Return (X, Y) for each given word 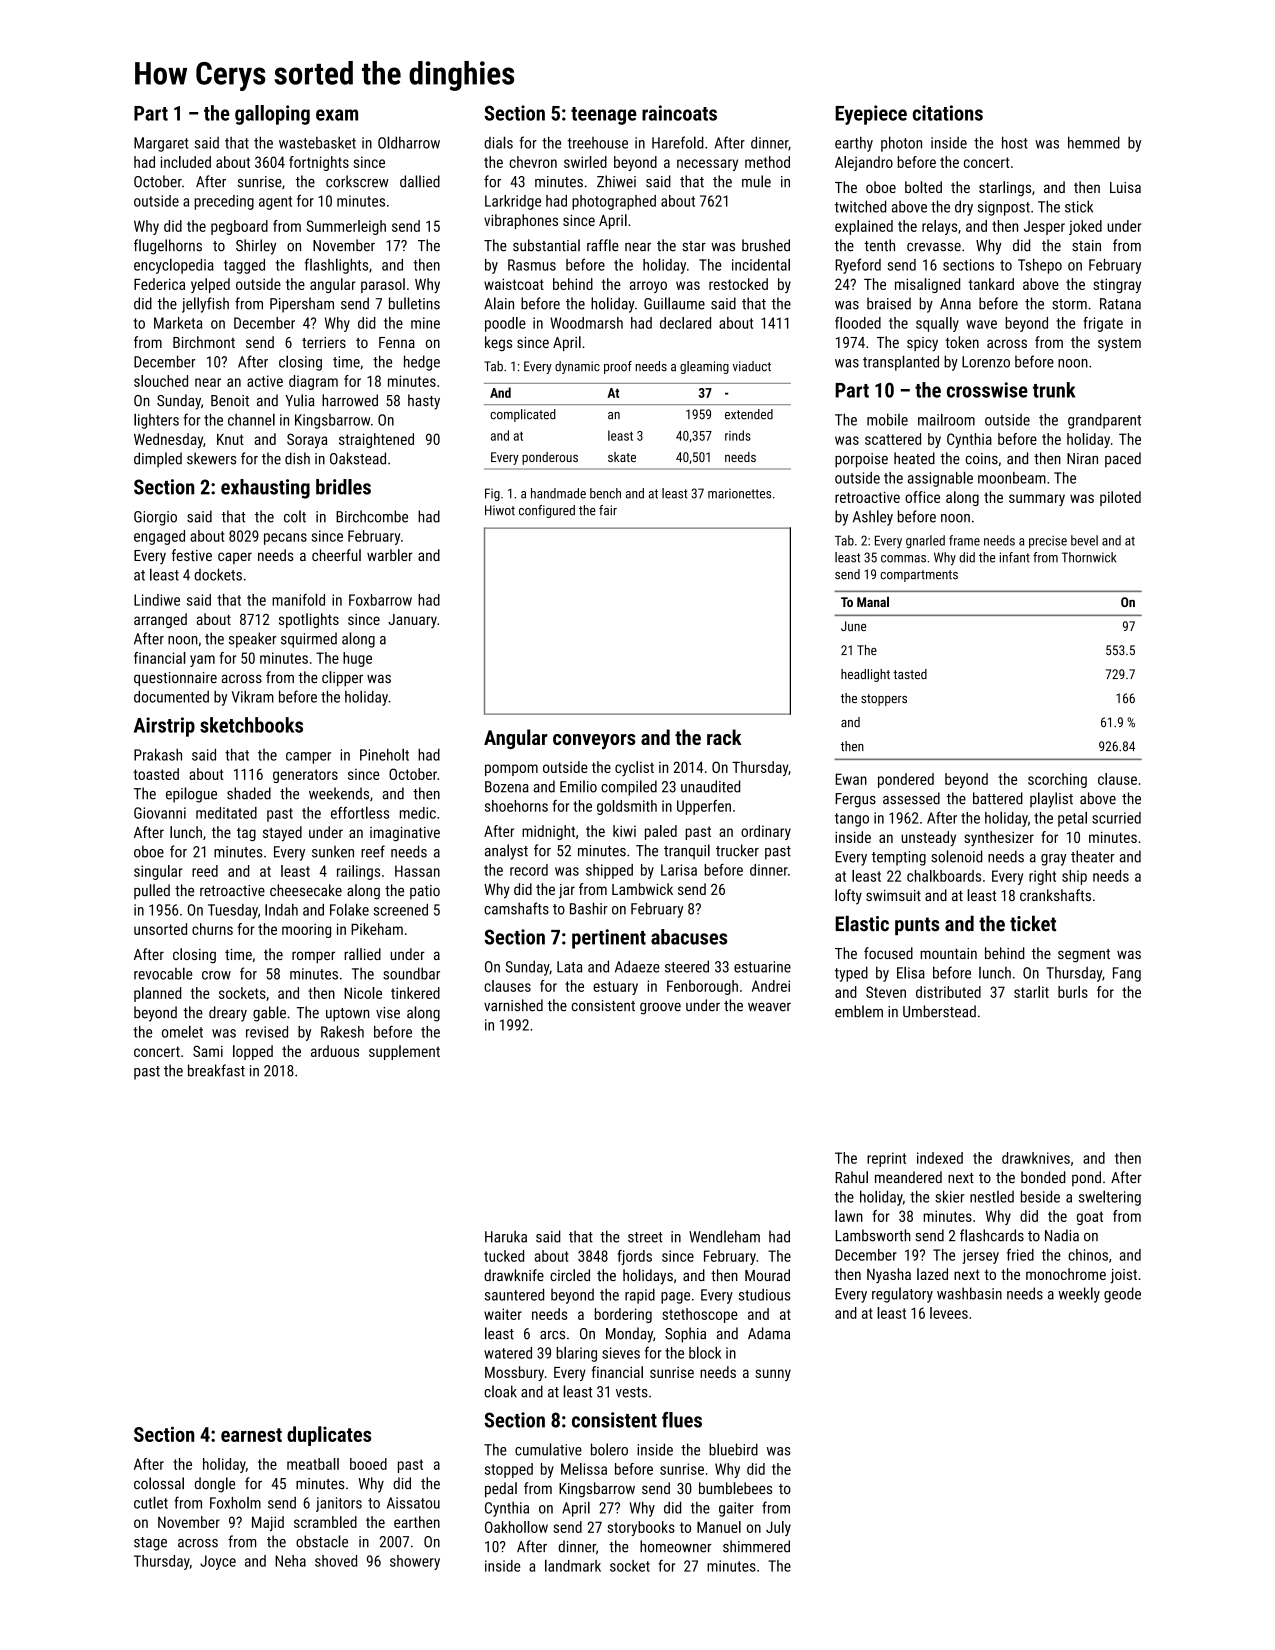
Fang (1127, 974)
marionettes (739, 493)
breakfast (216, 1070)
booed (368, 1464)
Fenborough (702, 987)
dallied (420, 181)
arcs (552, 1335)
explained (864, 227)
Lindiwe (157, 600)
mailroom (946, 419)
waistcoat (514, 284)
